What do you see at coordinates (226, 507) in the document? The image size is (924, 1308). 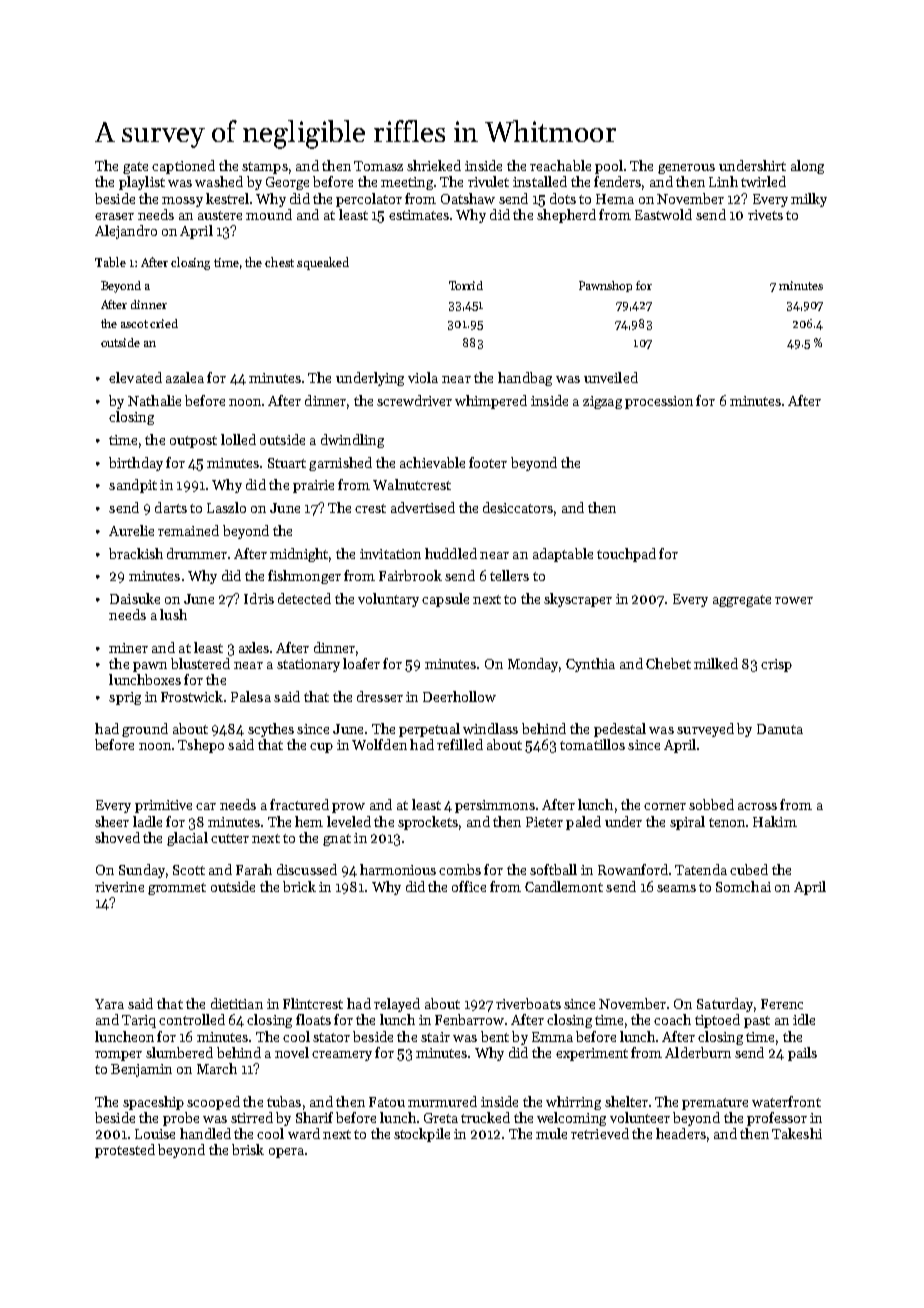 I see `Laszlo` at bounding box center [226, 507].
